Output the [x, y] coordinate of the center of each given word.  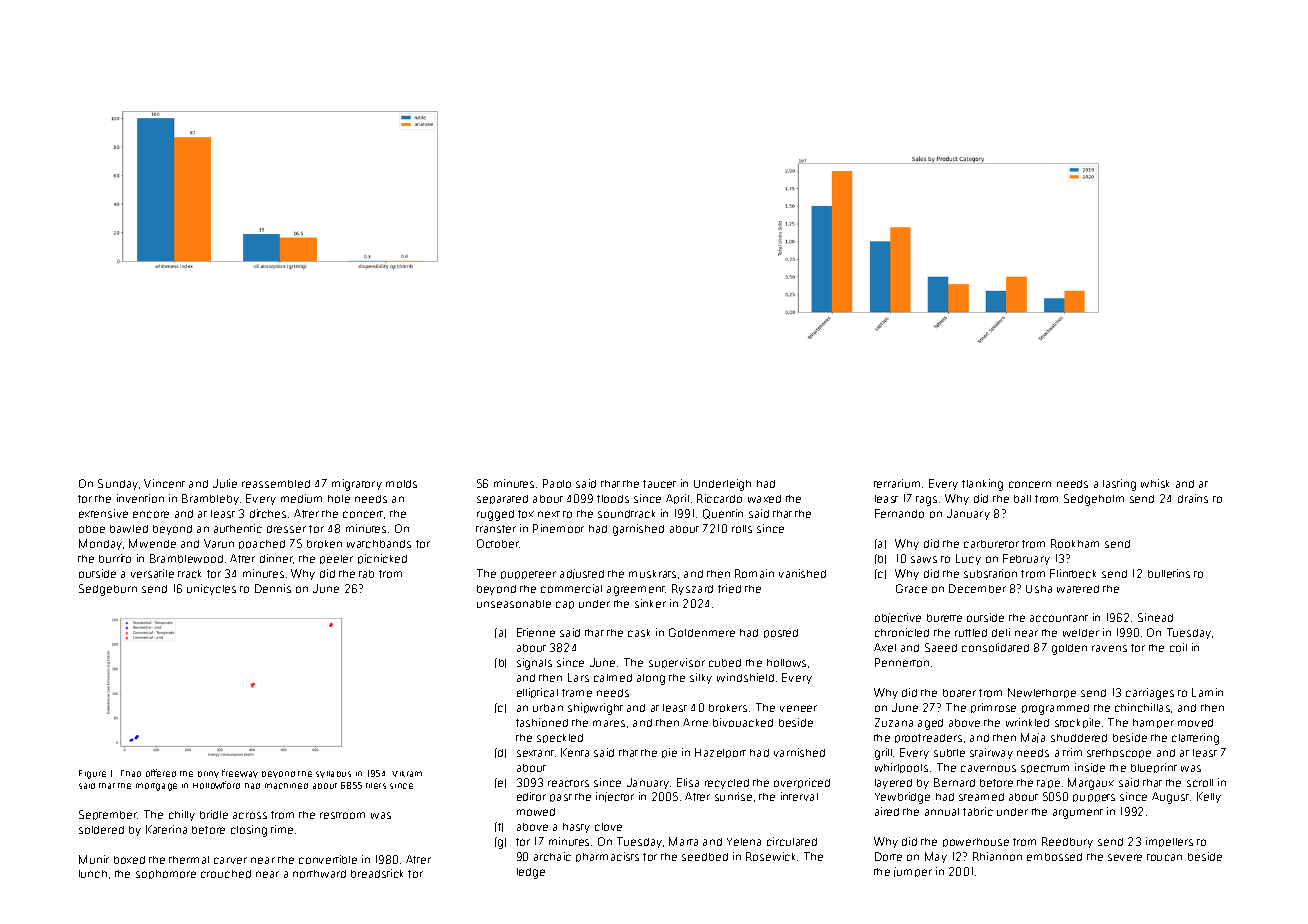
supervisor [677, 663]
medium [301, 498]
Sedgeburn [108, 590]
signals [534, 664]
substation [990, 573]
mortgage [156, 787]
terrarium [897, 483]
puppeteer [528, 575]
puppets [1094, 798]
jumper [913, 872]
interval [799, 796]
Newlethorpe [1042, 693]
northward [319, 874]
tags [926, 501]
